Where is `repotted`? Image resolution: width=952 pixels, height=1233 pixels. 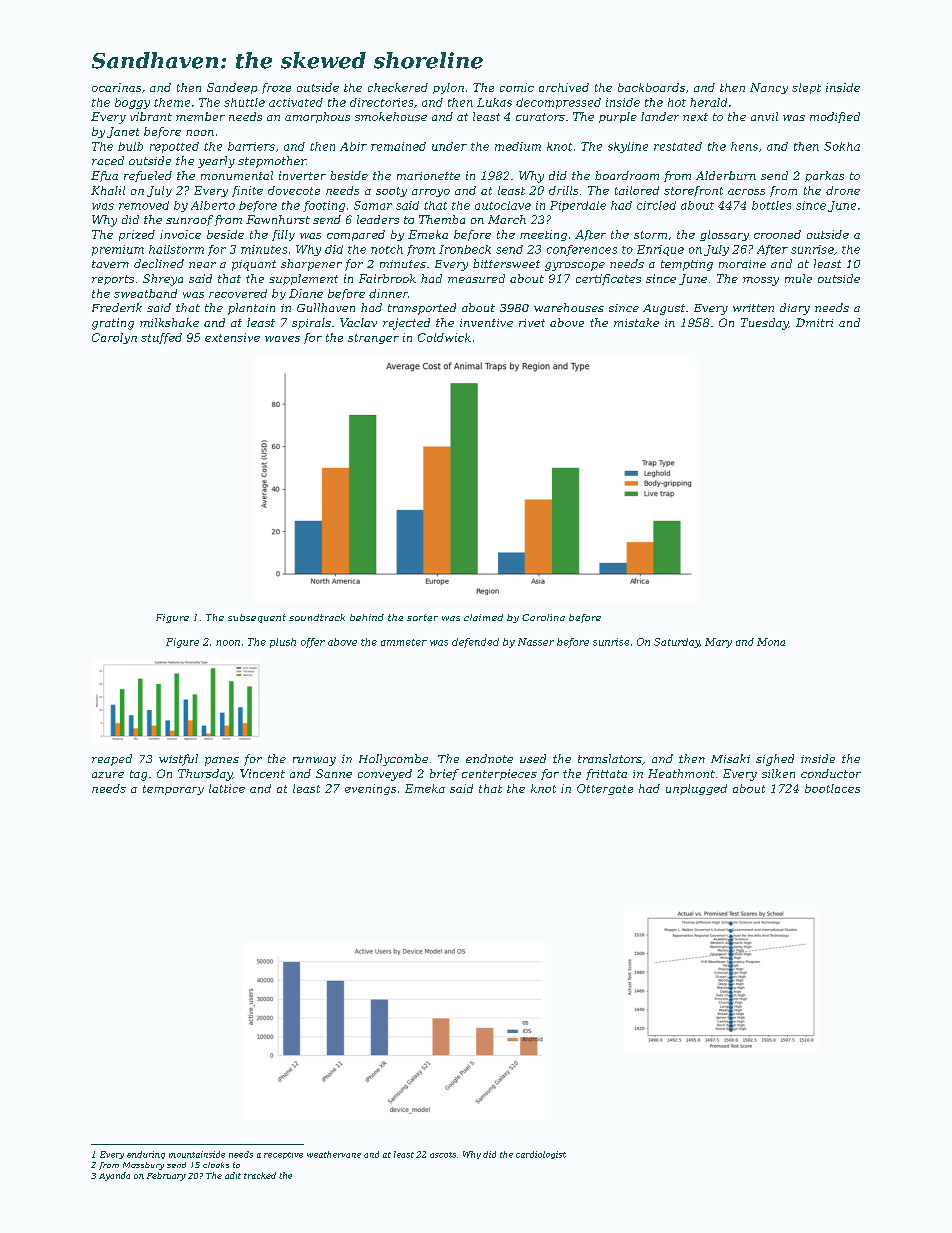 repotted is located at coordinates (174, 147).
